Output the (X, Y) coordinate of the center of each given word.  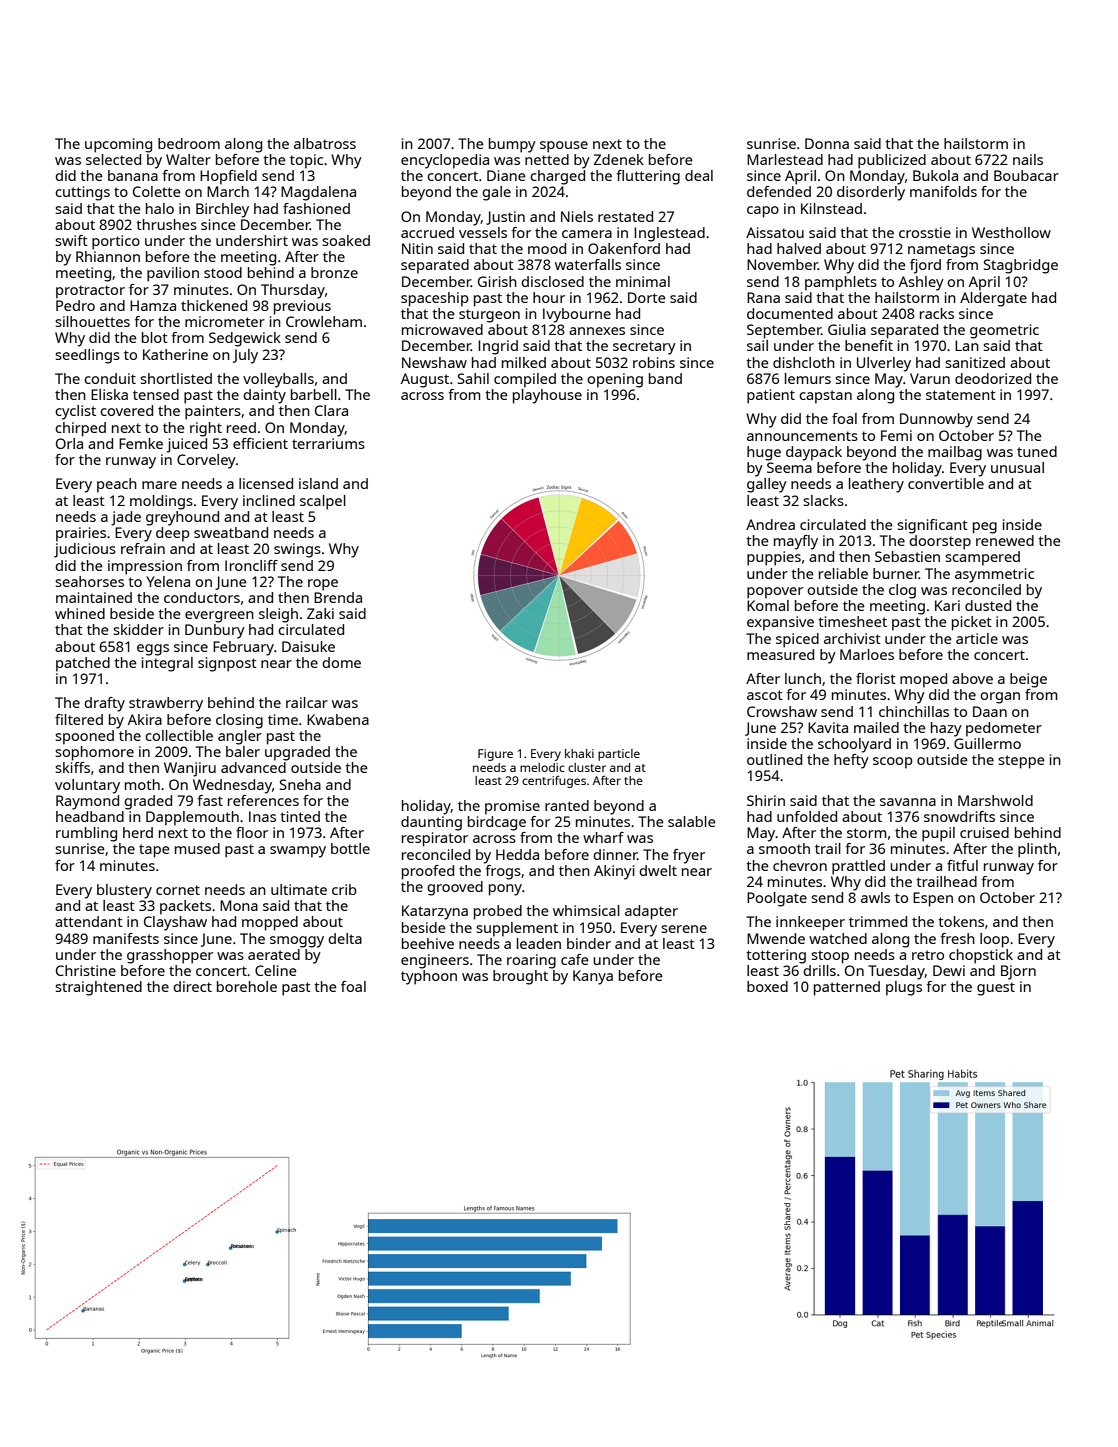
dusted (988, 605)
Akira (145, 719)
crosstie (925, 232)
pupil (938, 834)
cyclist (75, 412)
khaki (579, 753)
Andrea (770, 524)
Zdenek (619, 159)
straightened (98, 988)
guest (996, 989)
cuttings (82, 193)
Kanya (593, 977)
